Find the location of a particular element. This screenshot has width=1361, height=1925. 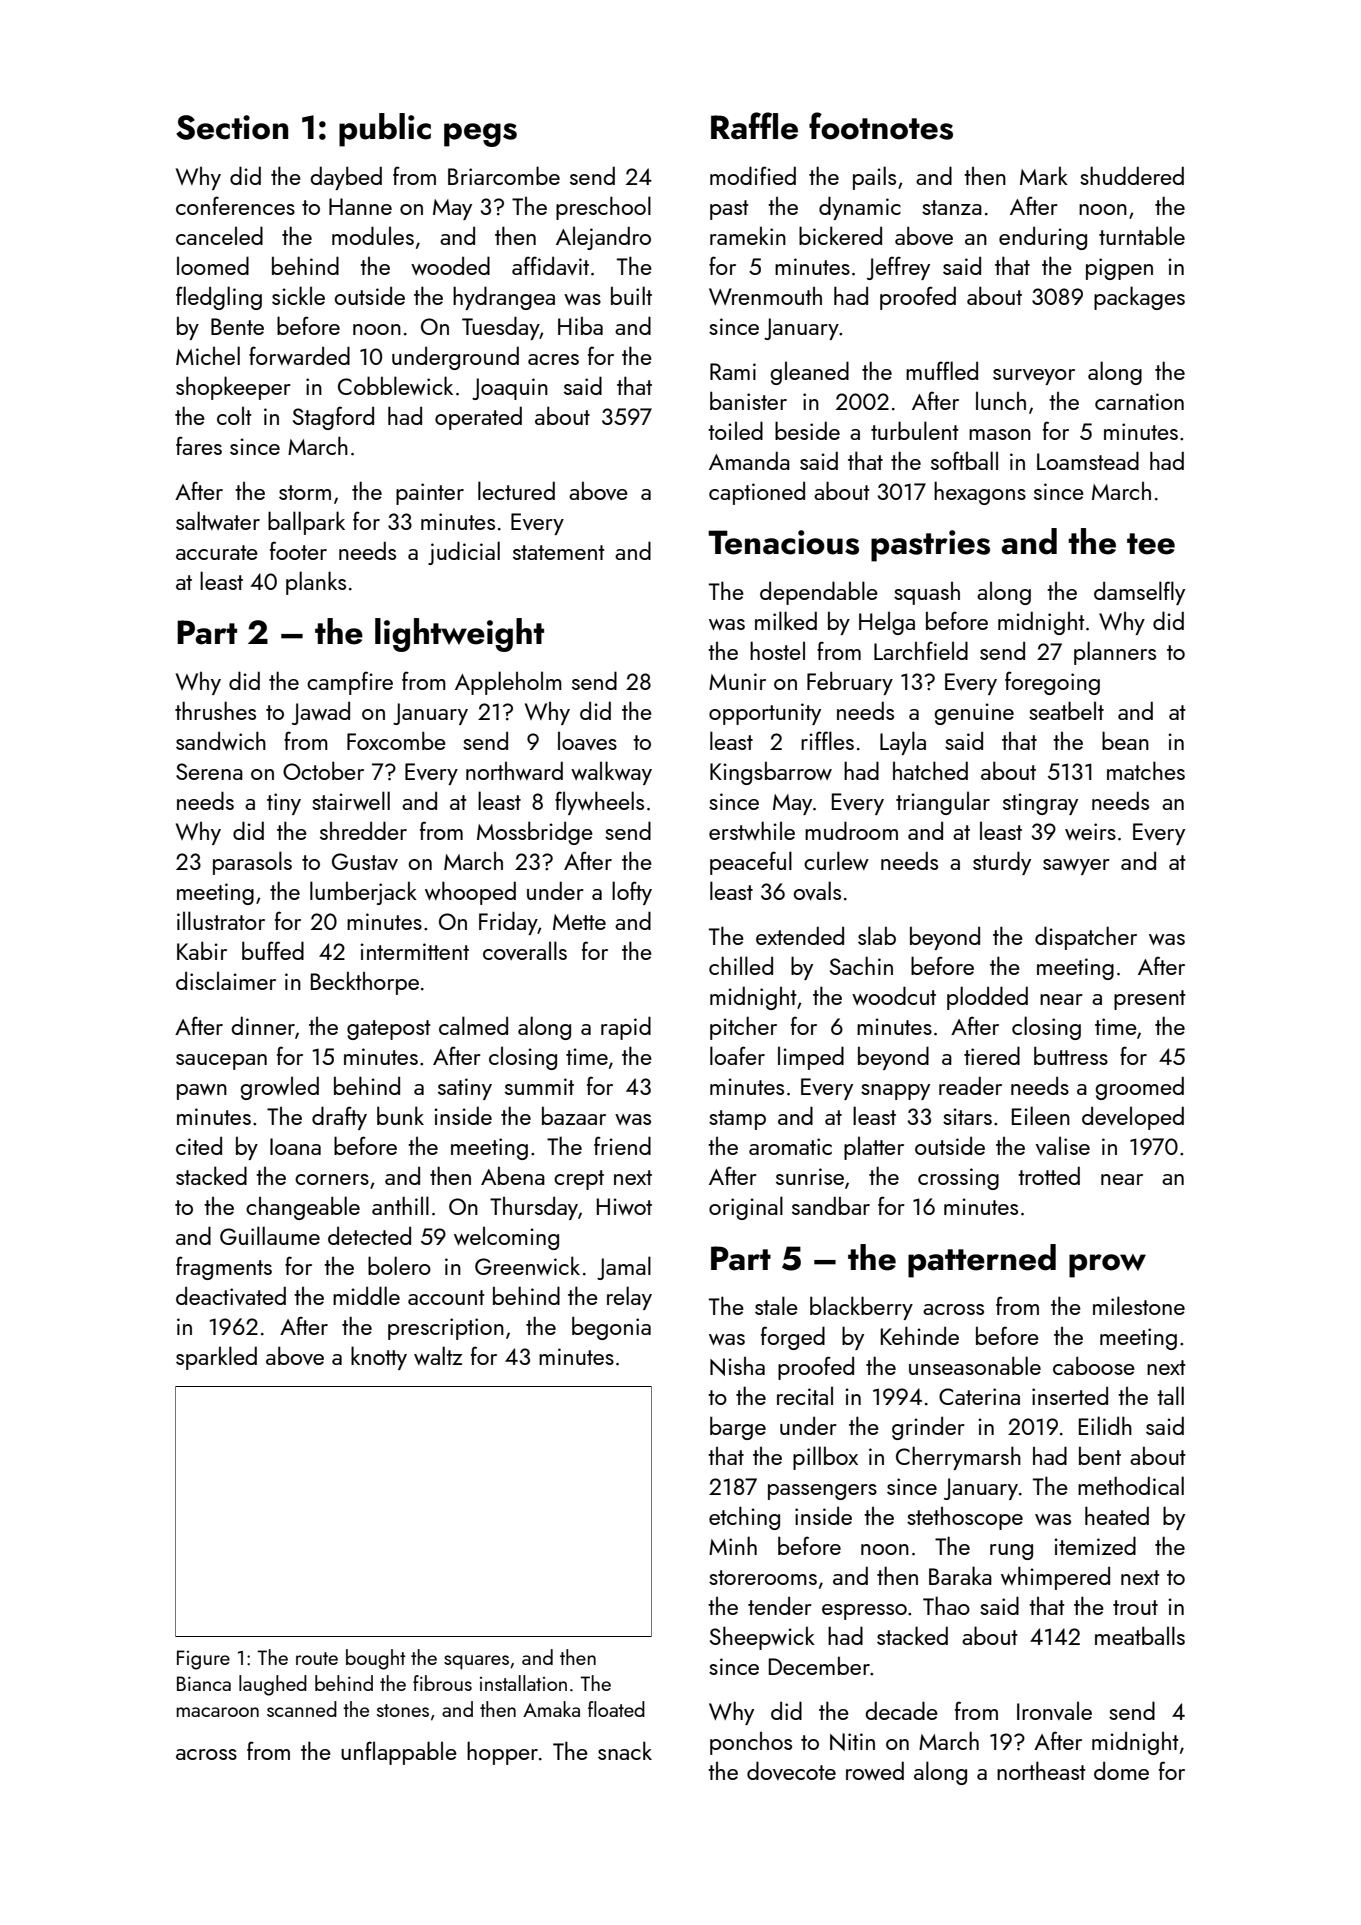

footnotes is located at coordinates (881, 126).
